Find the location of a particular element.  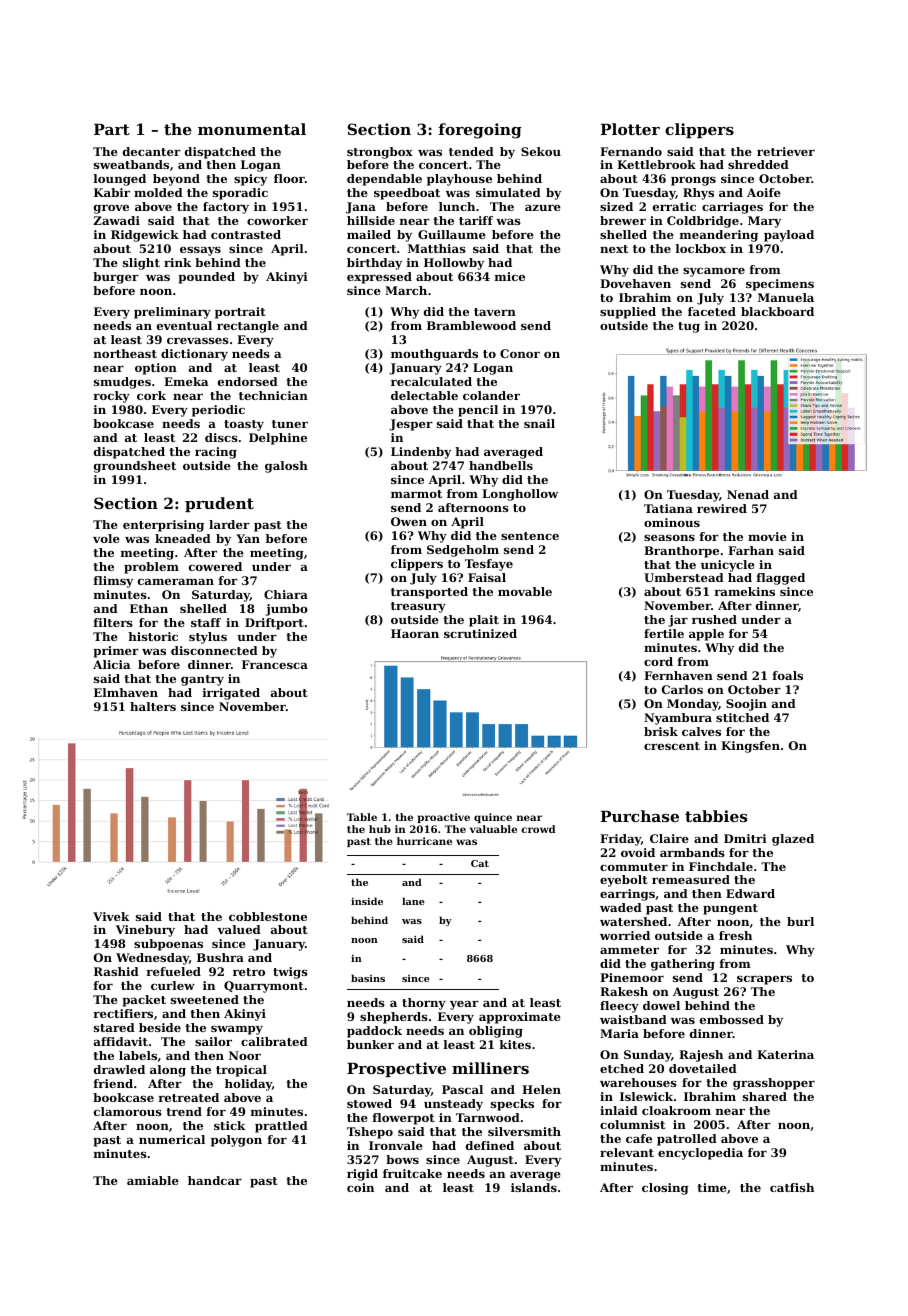

Pascal is located at coordinates (462, 1089).
